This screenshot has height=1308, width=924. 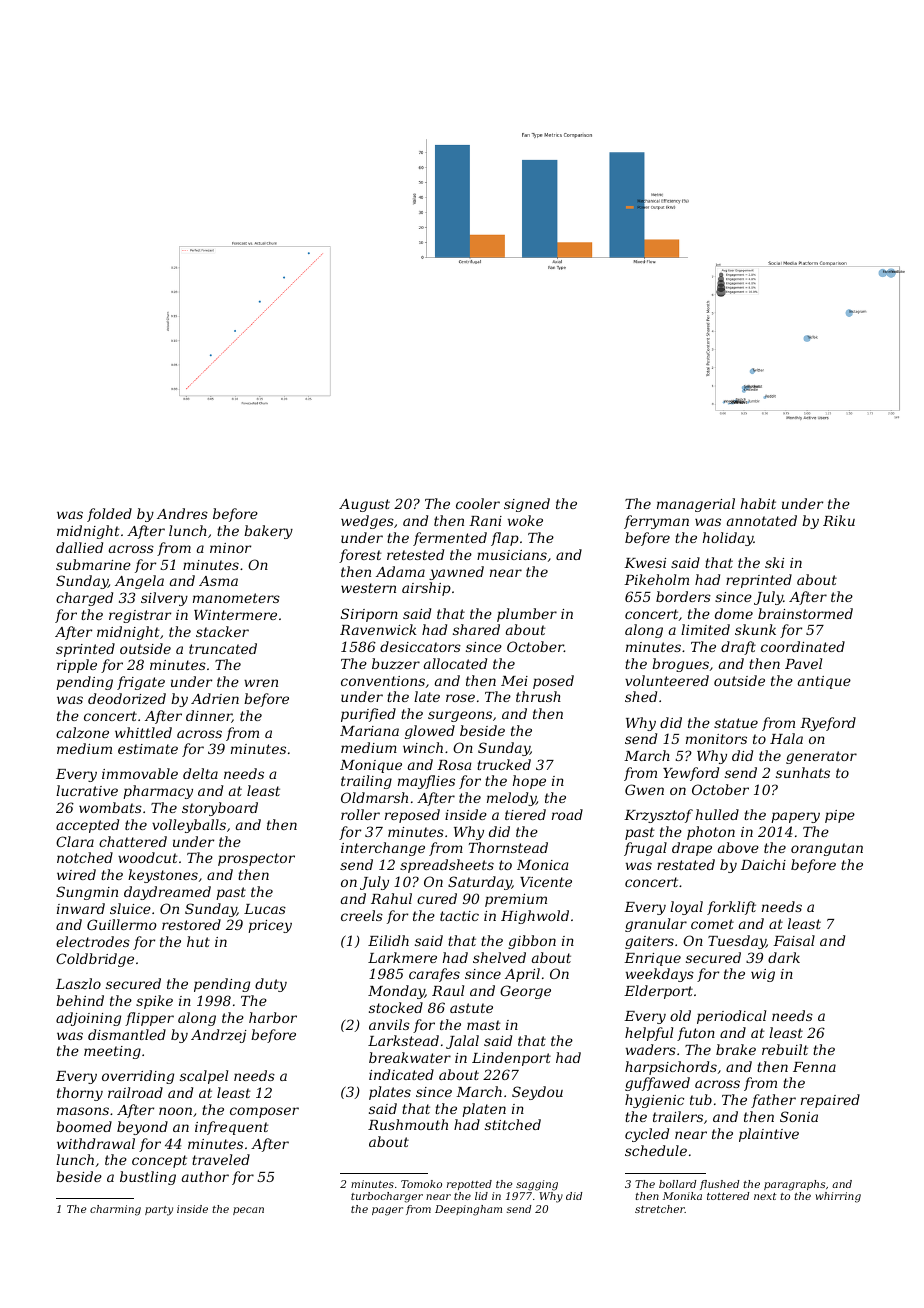 What do you see at coordinates (80, 1000) in the screenshot?
I see `behind` at bounding box center [80, 1000].
